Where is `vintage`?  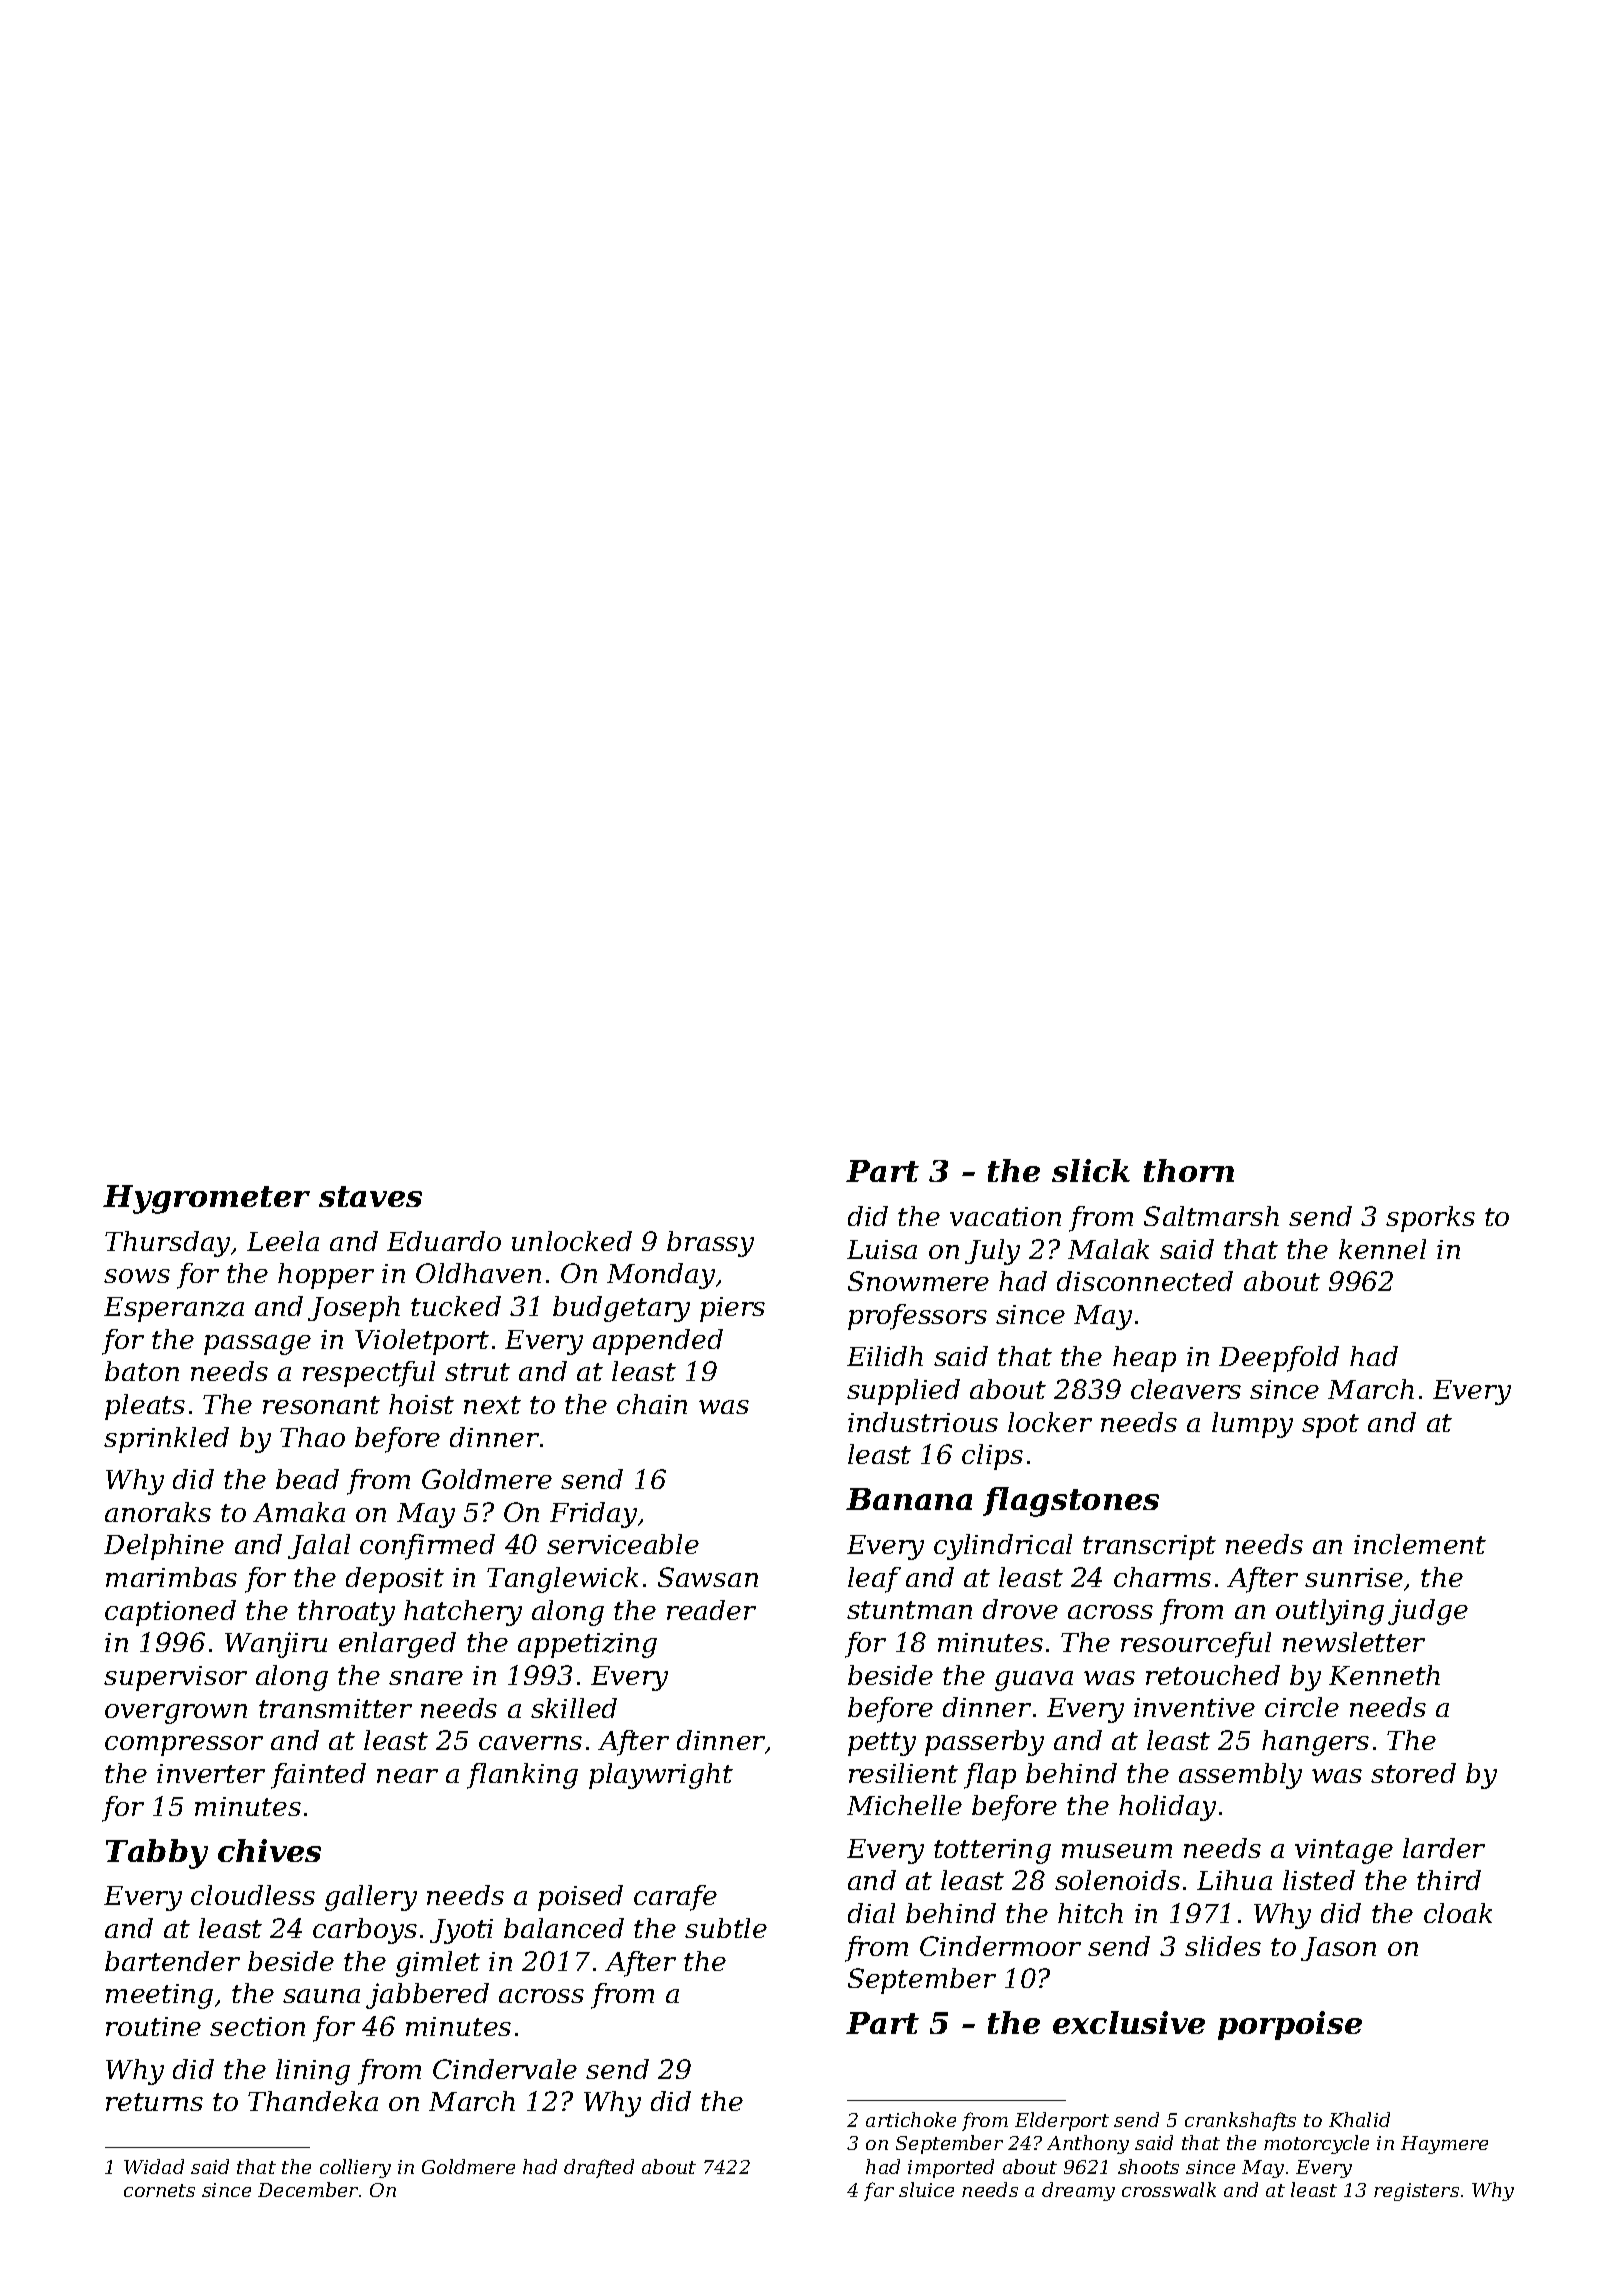
vintage is located at coordinates (1344, 1851).
